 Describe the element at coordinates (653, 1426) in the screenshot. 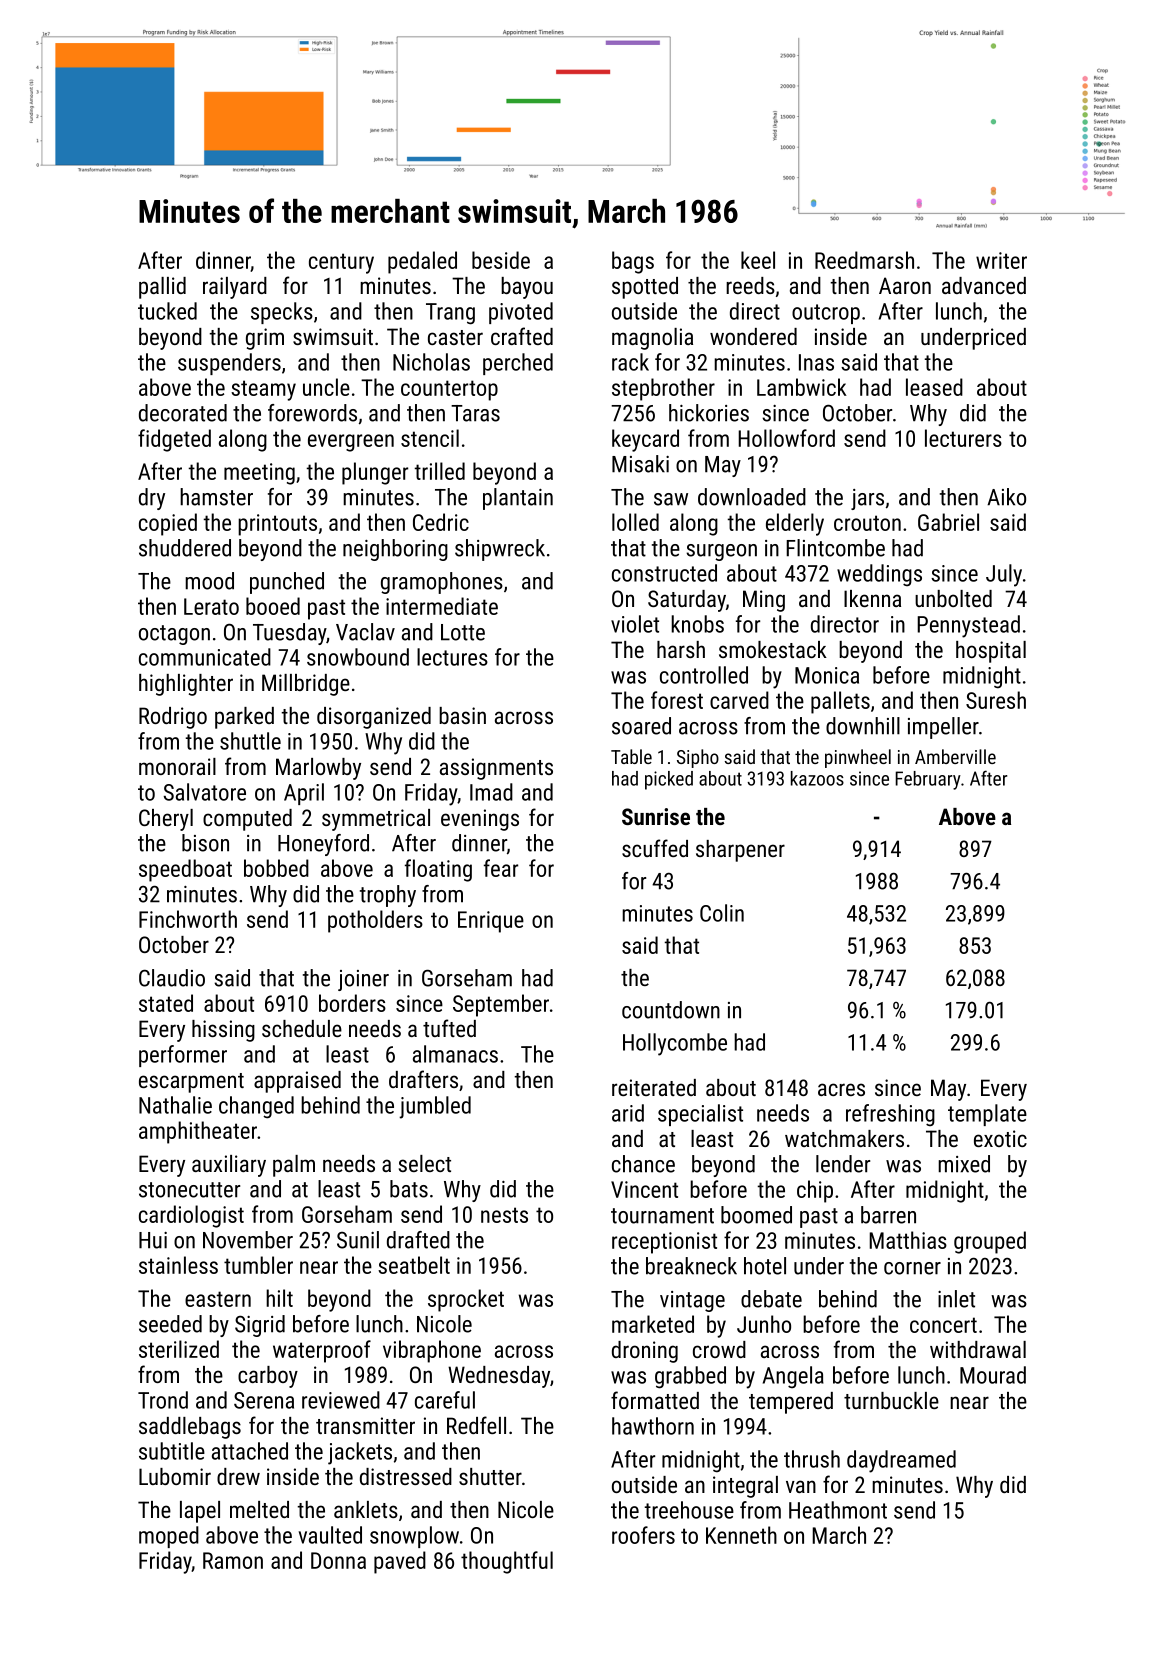

I see `hawthorn` at that location.
